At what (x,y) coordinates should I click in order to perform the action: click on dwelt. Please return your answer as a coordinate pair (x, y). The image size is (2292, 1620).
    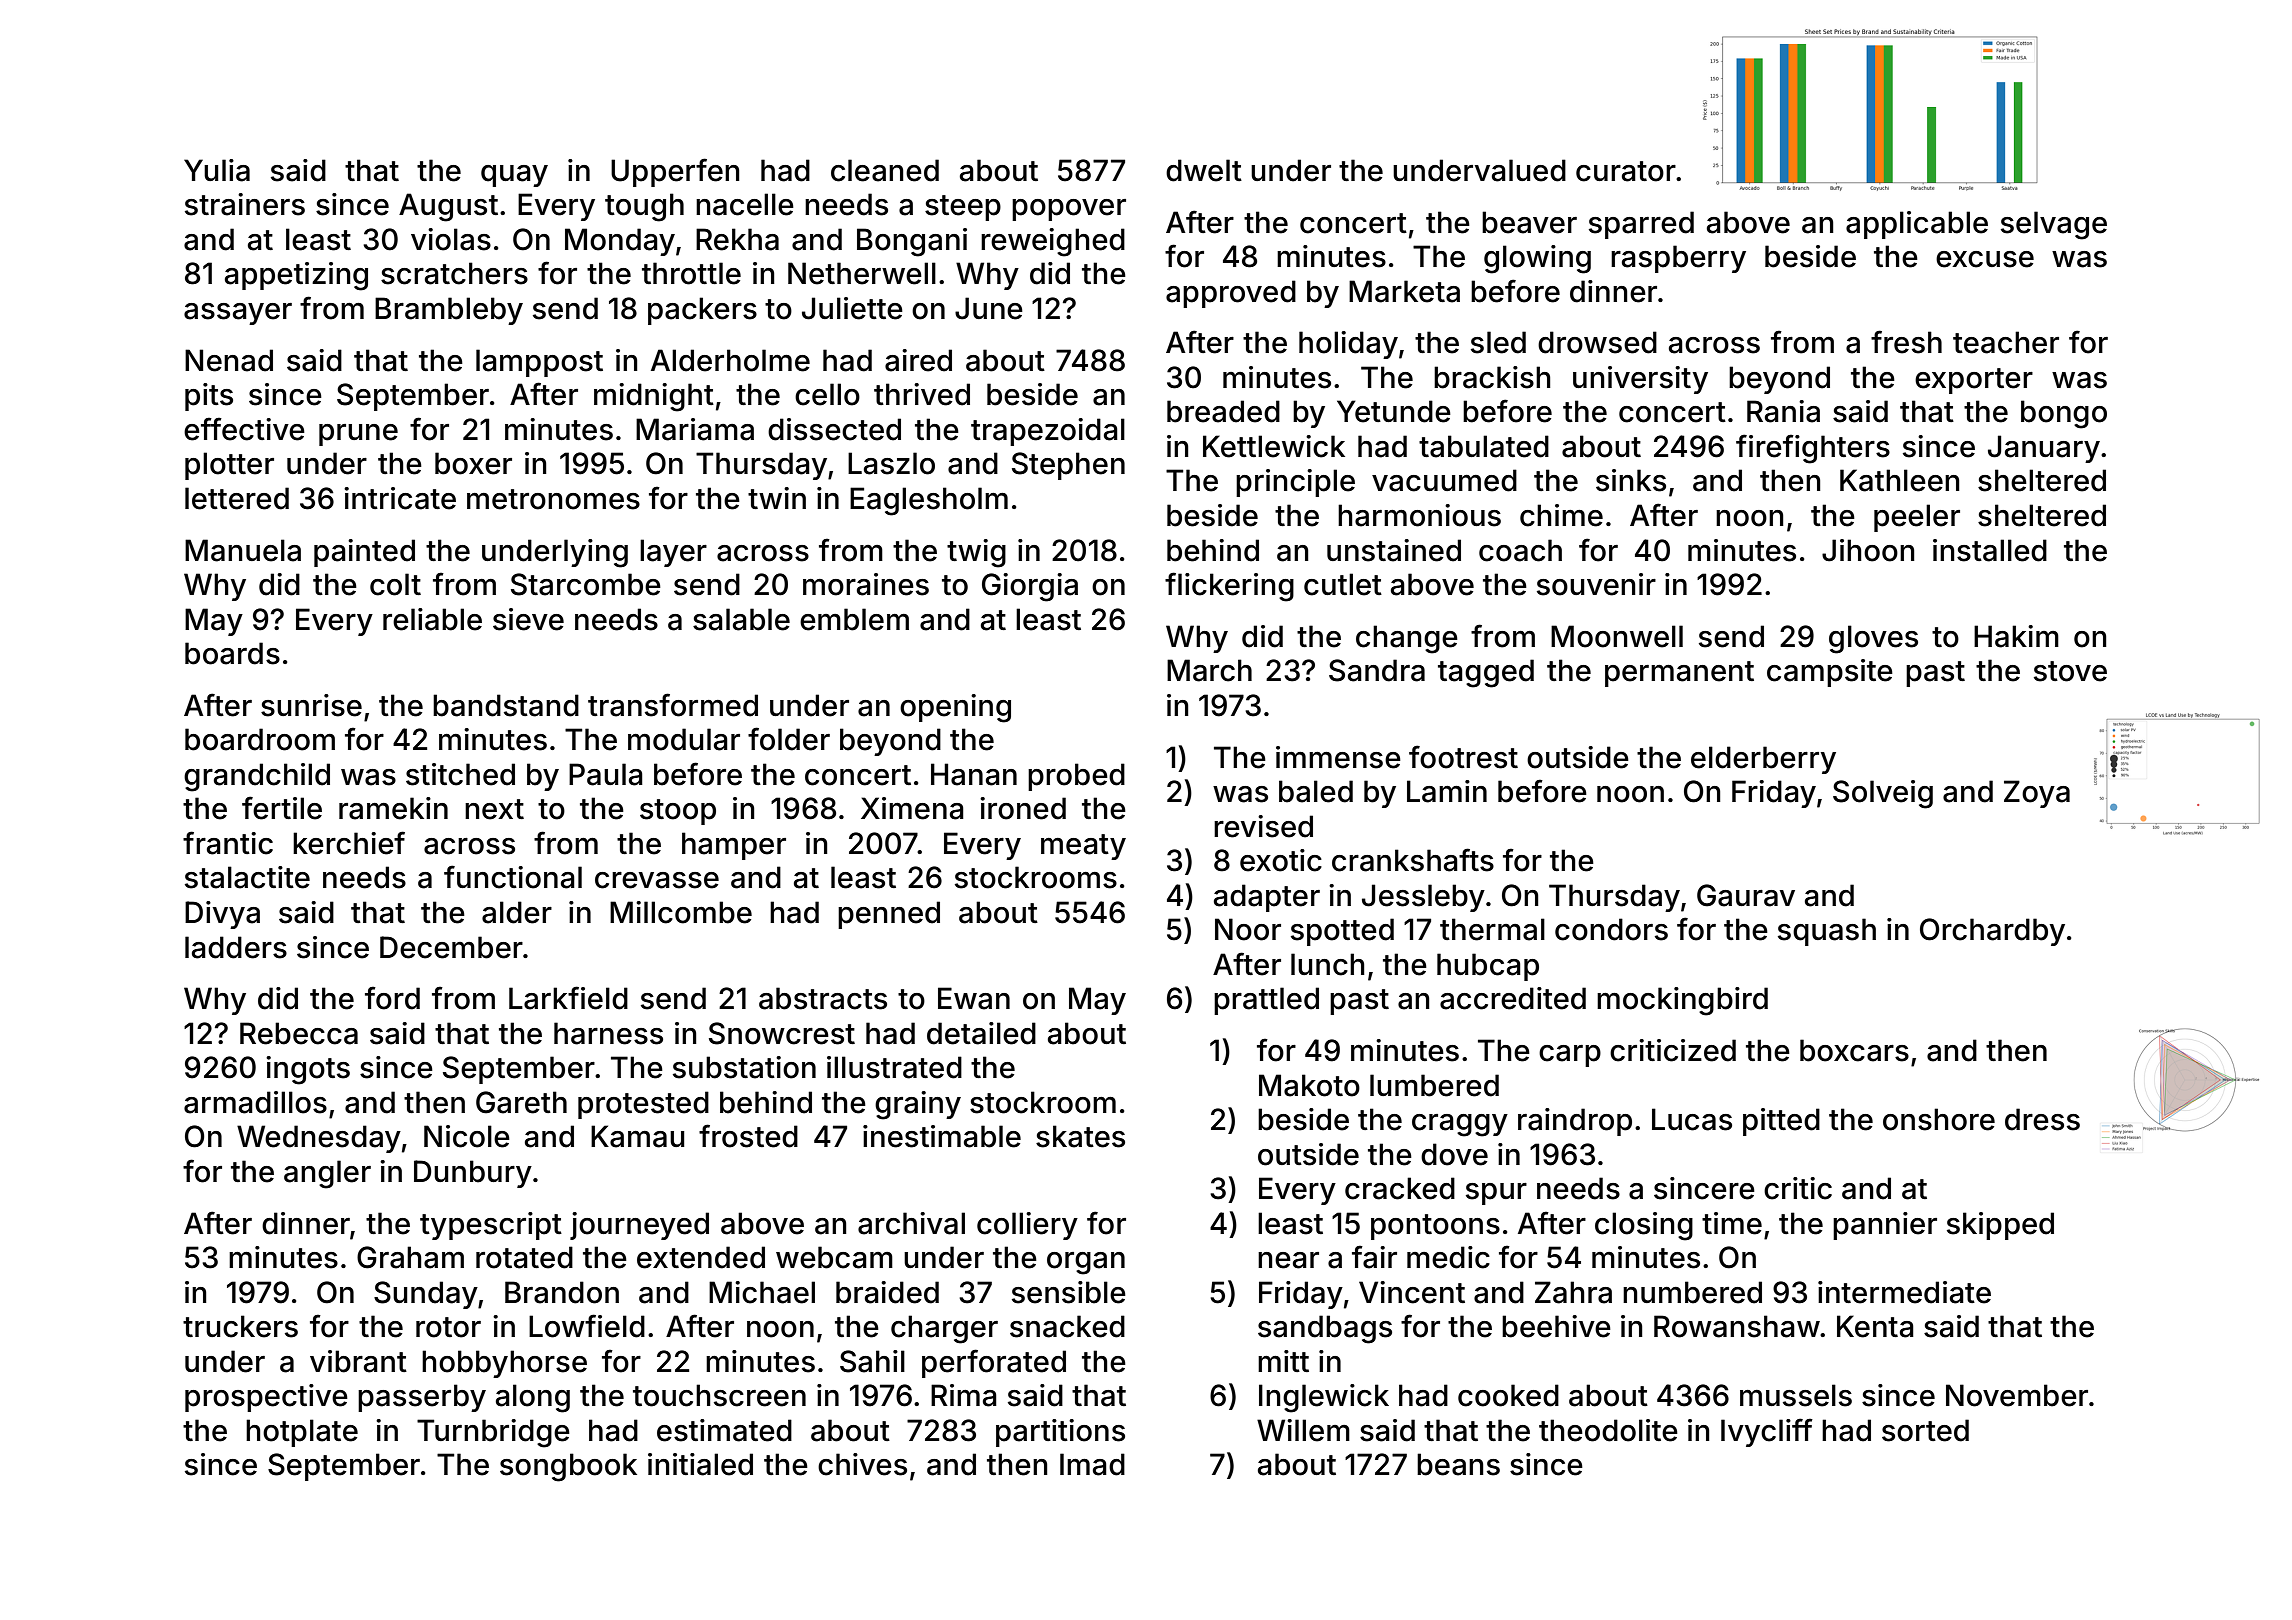
    Looking at the image, I should click on (1204, 170).
